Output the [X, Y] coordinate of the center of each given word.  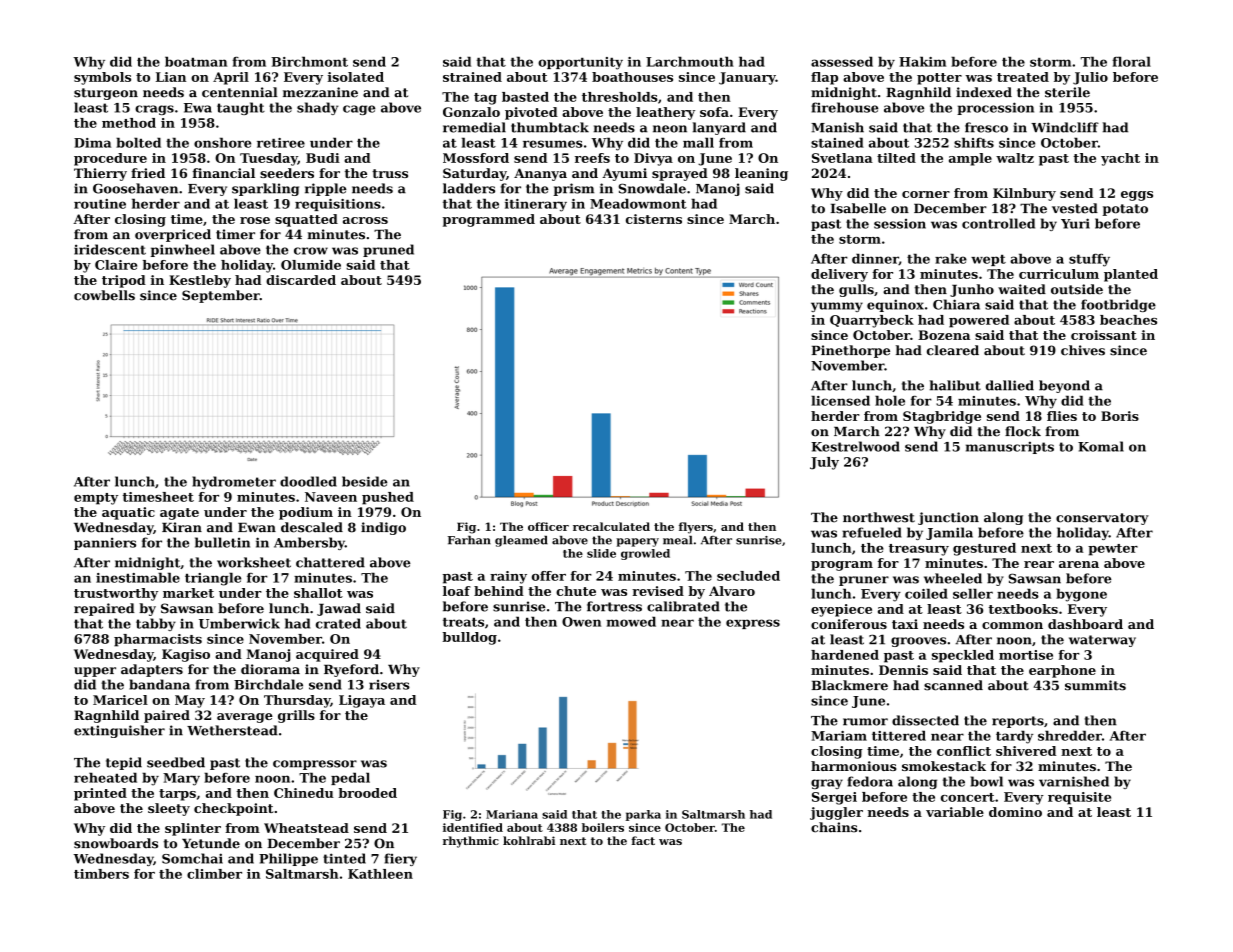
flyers [696, 528]
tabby [156, 624]
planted [1131, 275]
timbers [101, 874]
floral [1131, 61]
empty [96, 499]
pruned [388, 250]
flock [1023, 431]
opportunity [580, 63]
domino [1015, 812]
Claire [116, 265]
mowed [631, 621]
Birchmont [309, 61]
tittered [899, 735]
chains [834, 827]
